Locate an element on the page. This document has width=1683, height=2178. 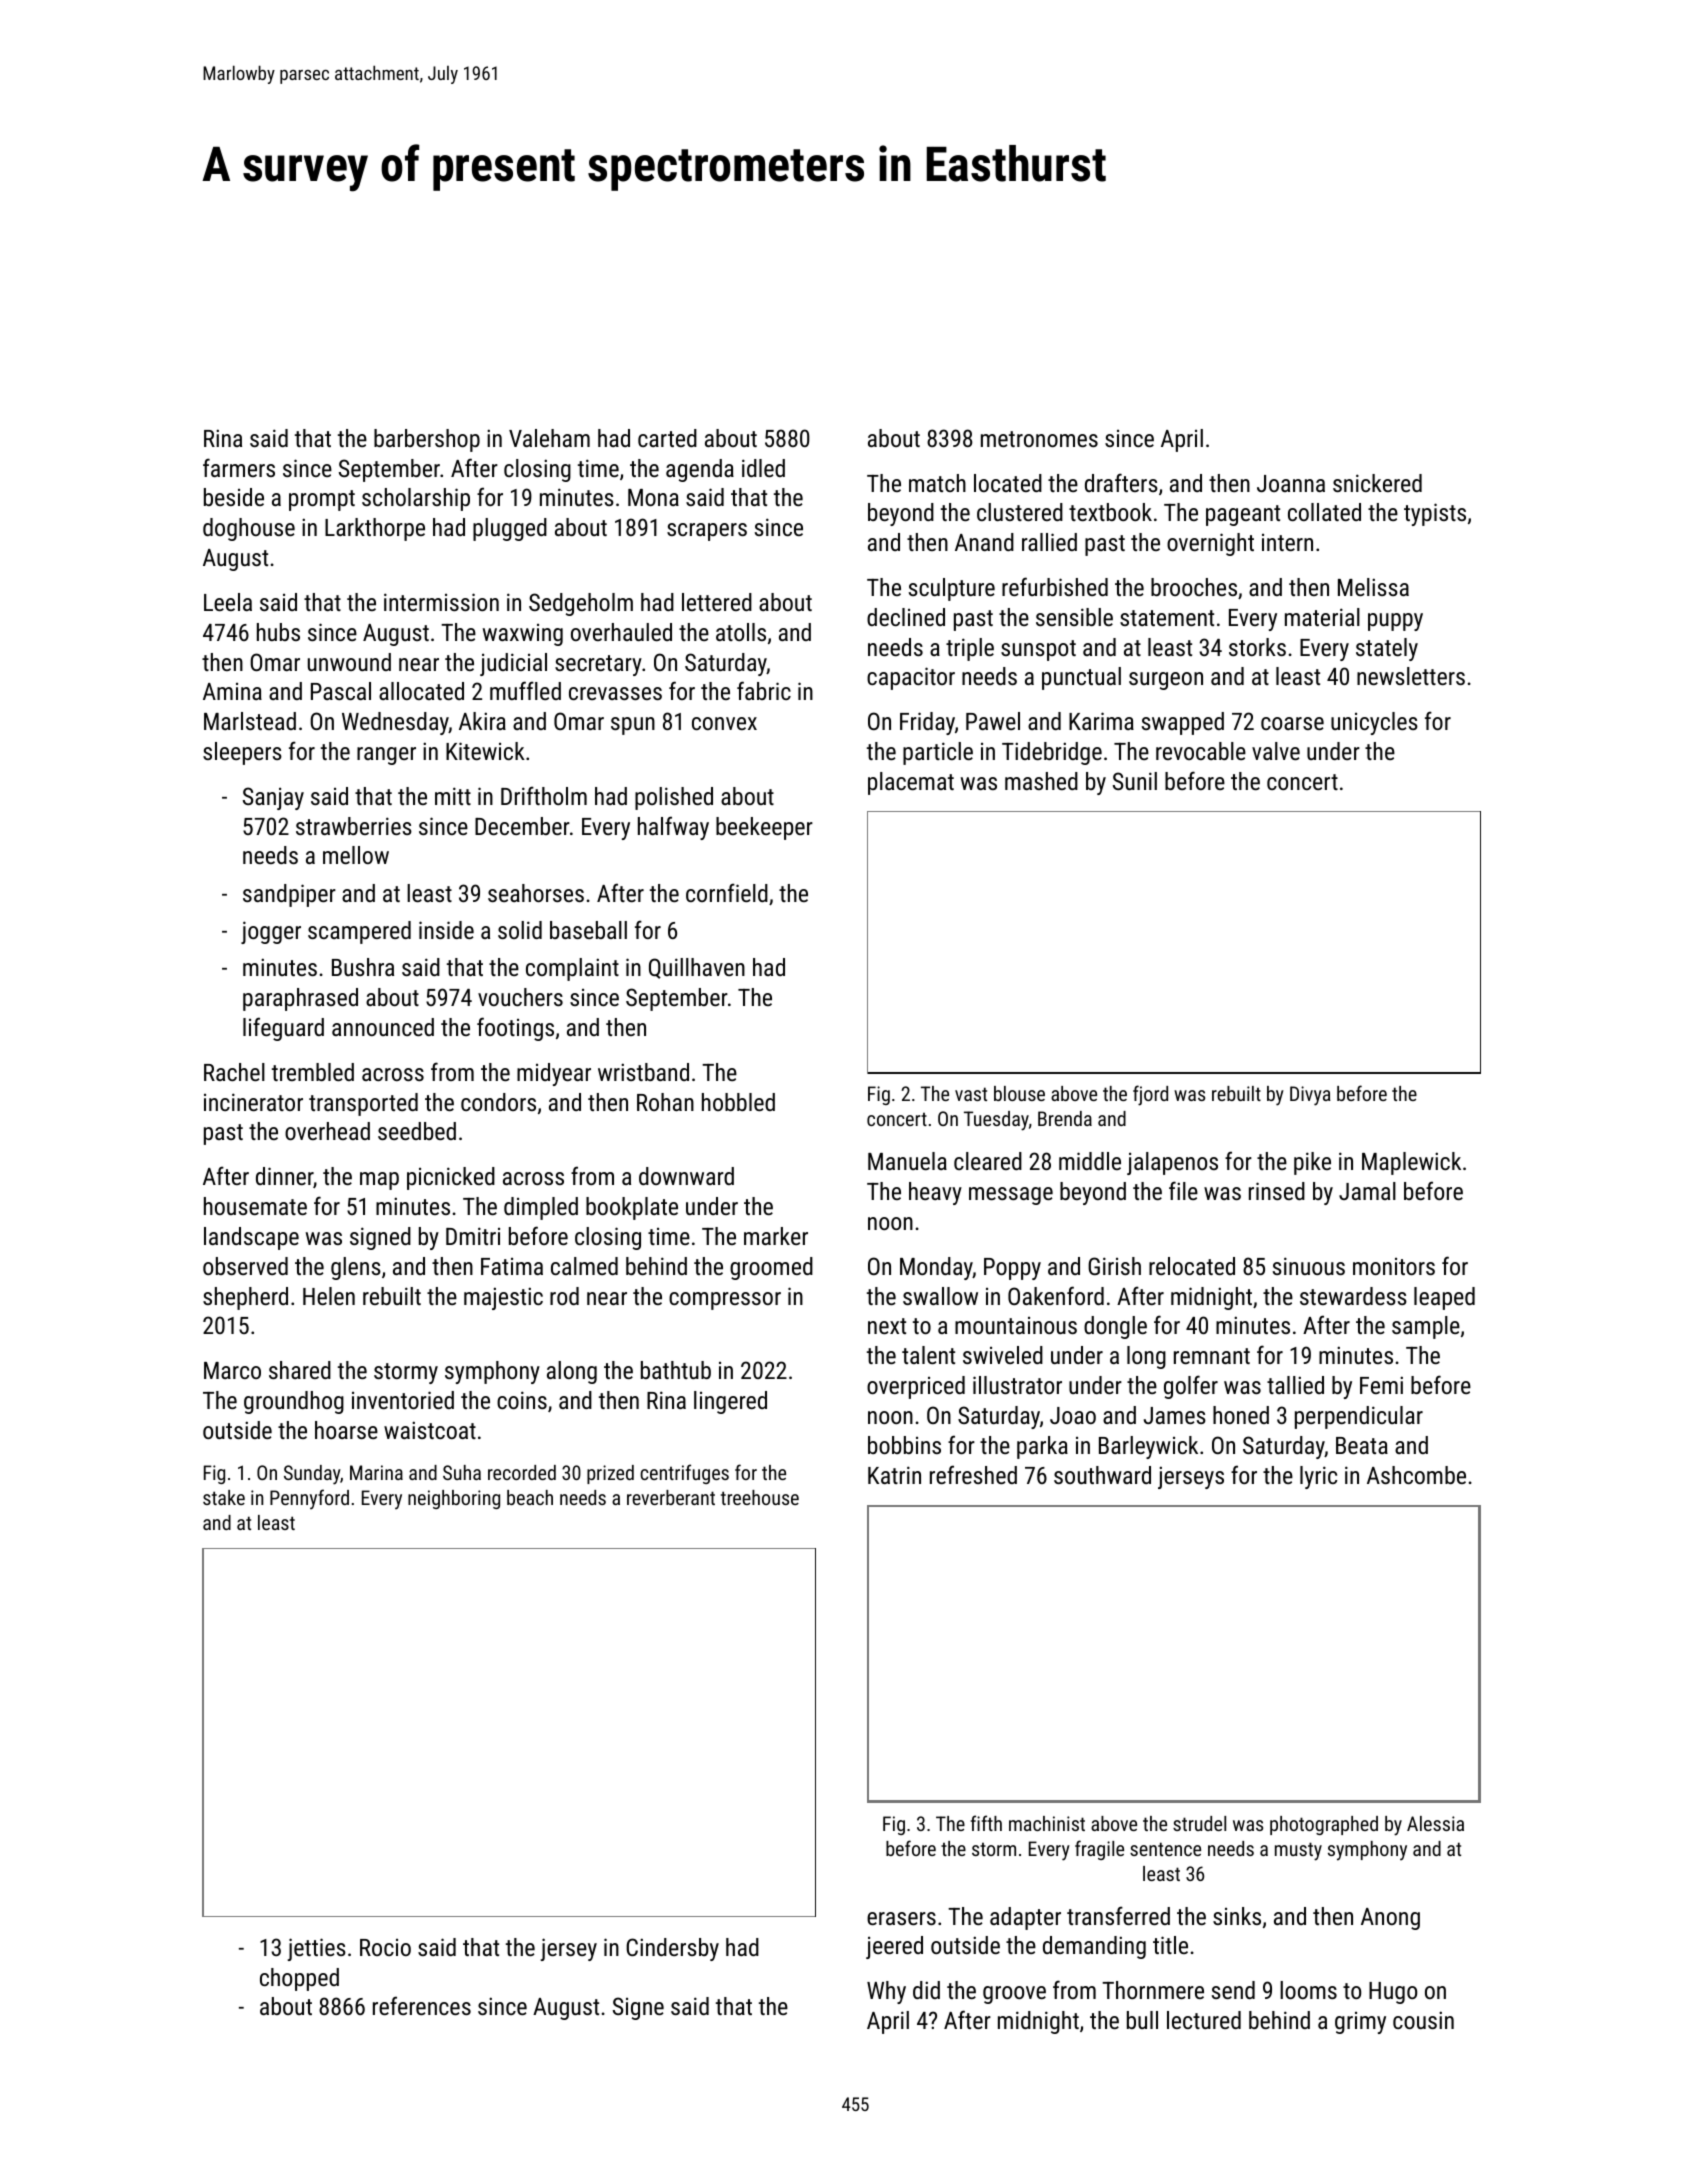
jogger is located at coordinates (271, 932).
